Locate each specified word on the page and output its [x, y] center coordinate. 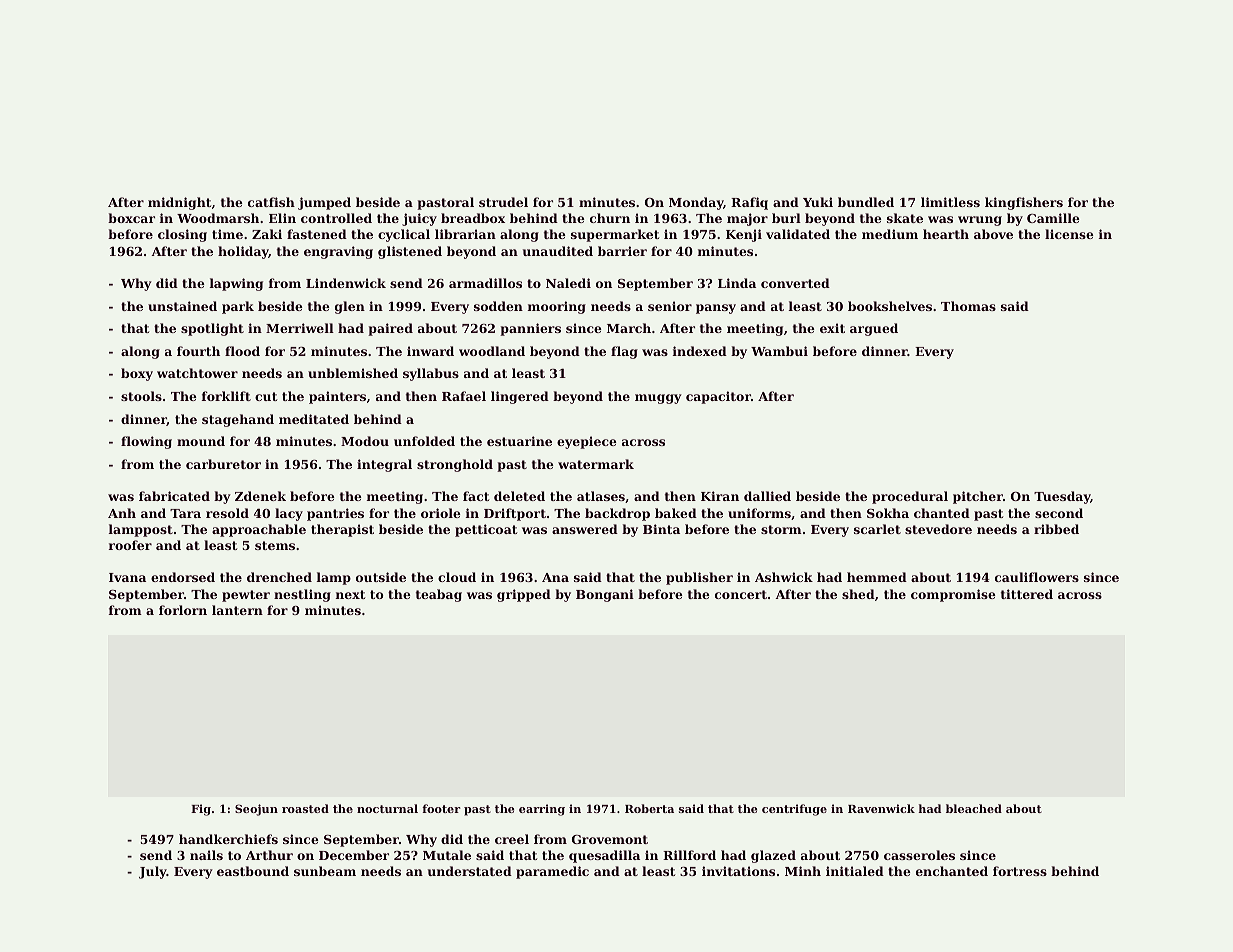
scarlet [877, 529]
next [350, 594]
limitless [950, 202]
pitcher [978, 497]
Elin [282, 218]
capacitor [718, 397]
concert [741, 594]
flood [242, 351]
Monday [696, 203]
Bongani [605, 595]
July [153, 872]
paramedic [552, 872]
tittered [1027, 594]
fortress [1020, 871]
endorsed [183, 577]
